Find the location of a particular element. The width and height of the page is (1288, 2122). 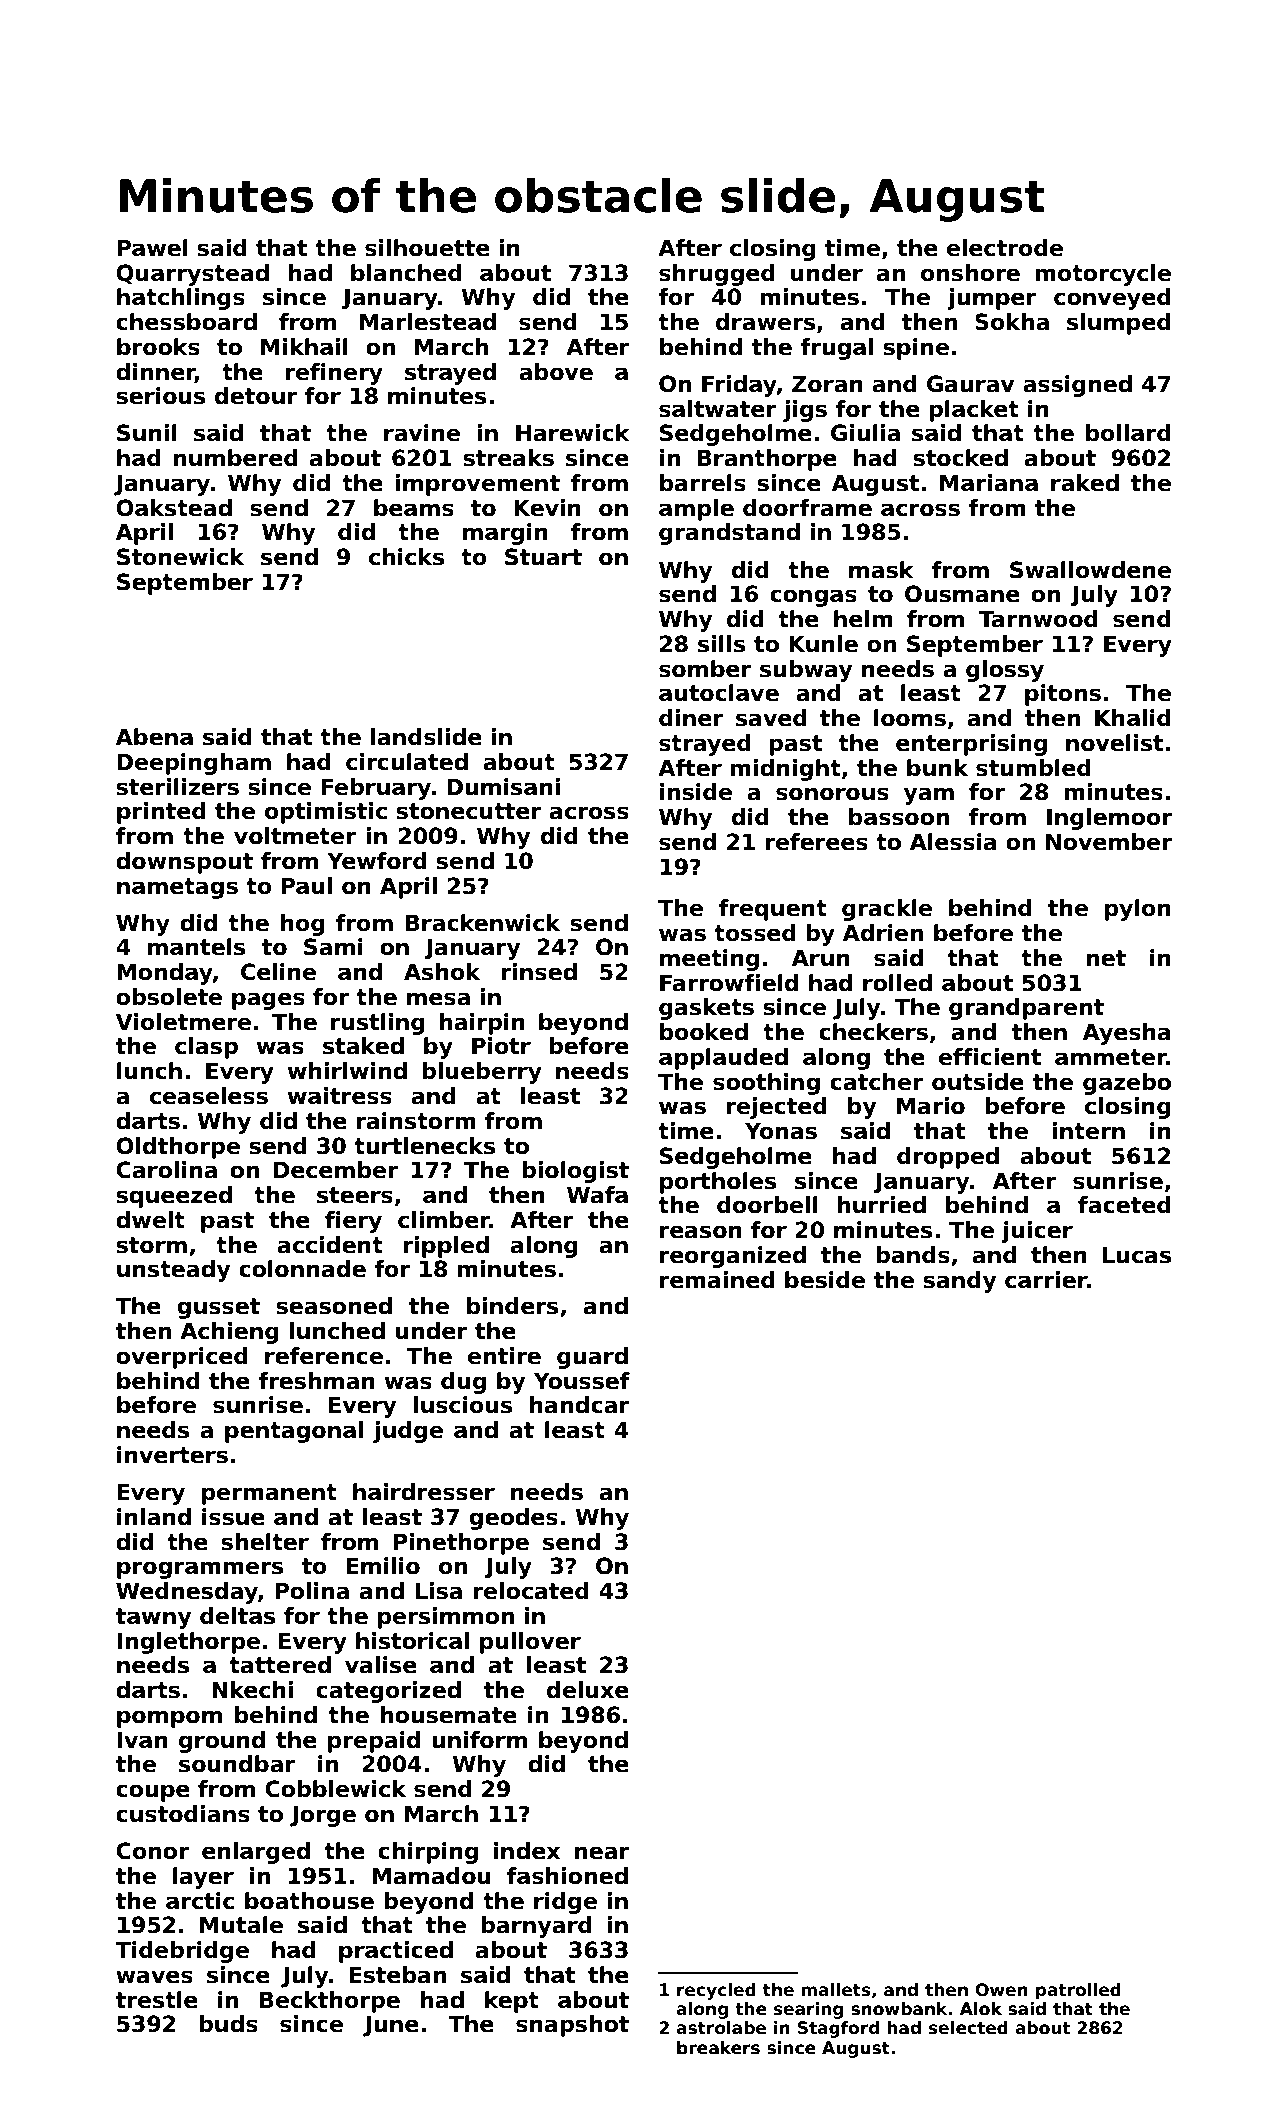

custodians is located at coordinates (183, 1814).
